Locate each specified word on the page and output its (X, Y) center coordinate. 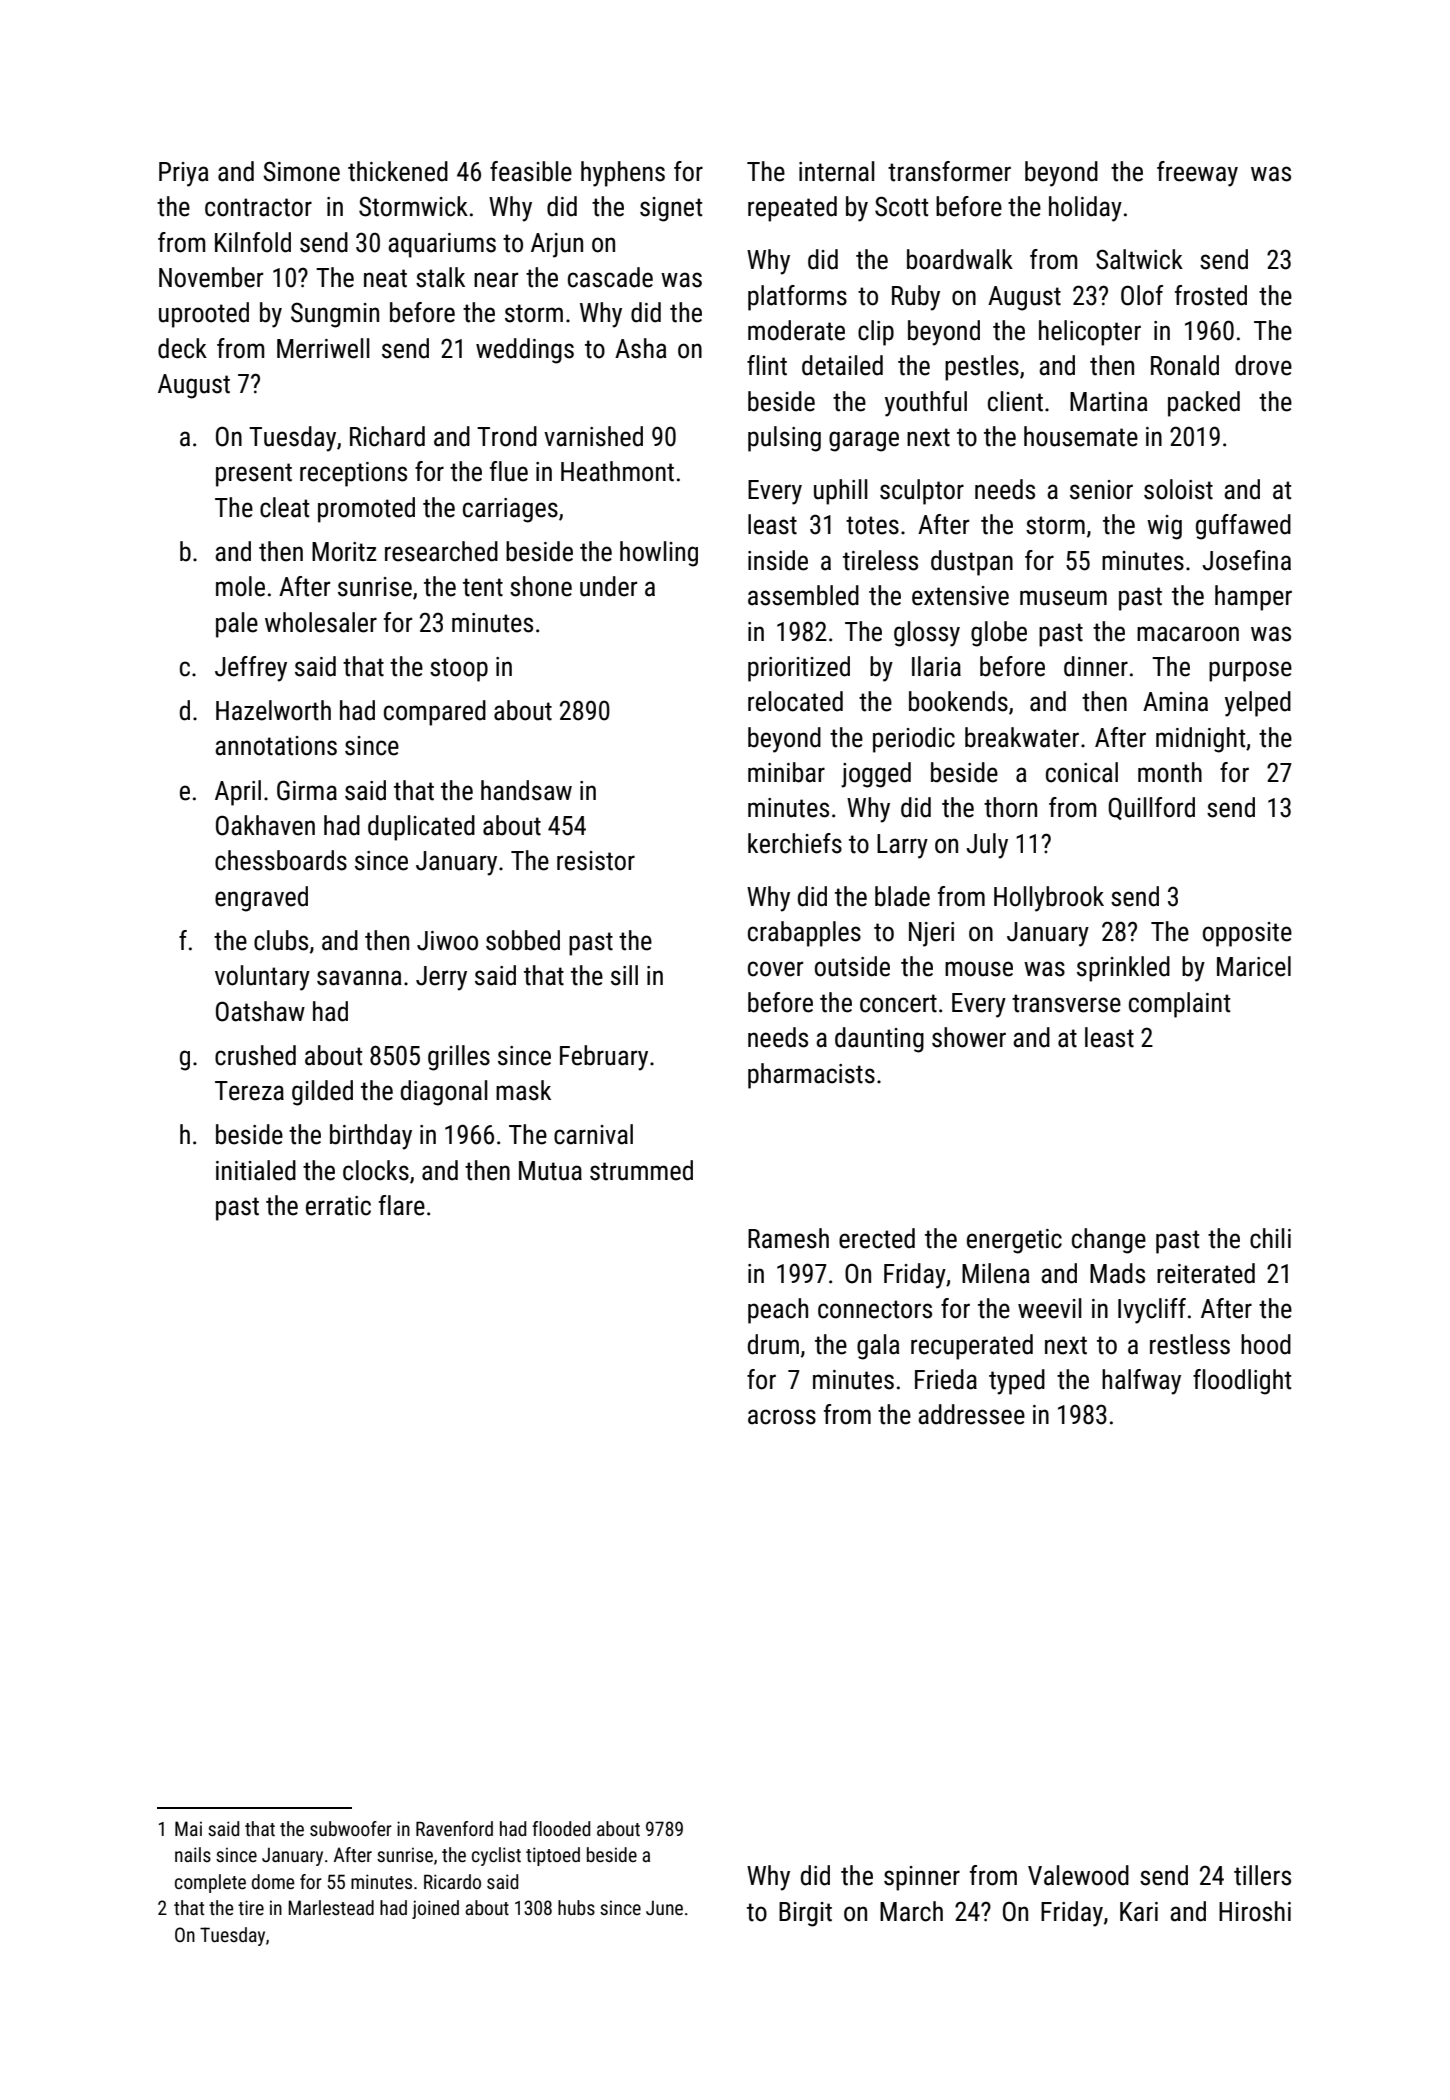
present (254, 475)
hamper (1253, 598)
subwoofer (351, 1828)
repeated (792, 209)
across (782, 1417)
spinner (922, 1878)
